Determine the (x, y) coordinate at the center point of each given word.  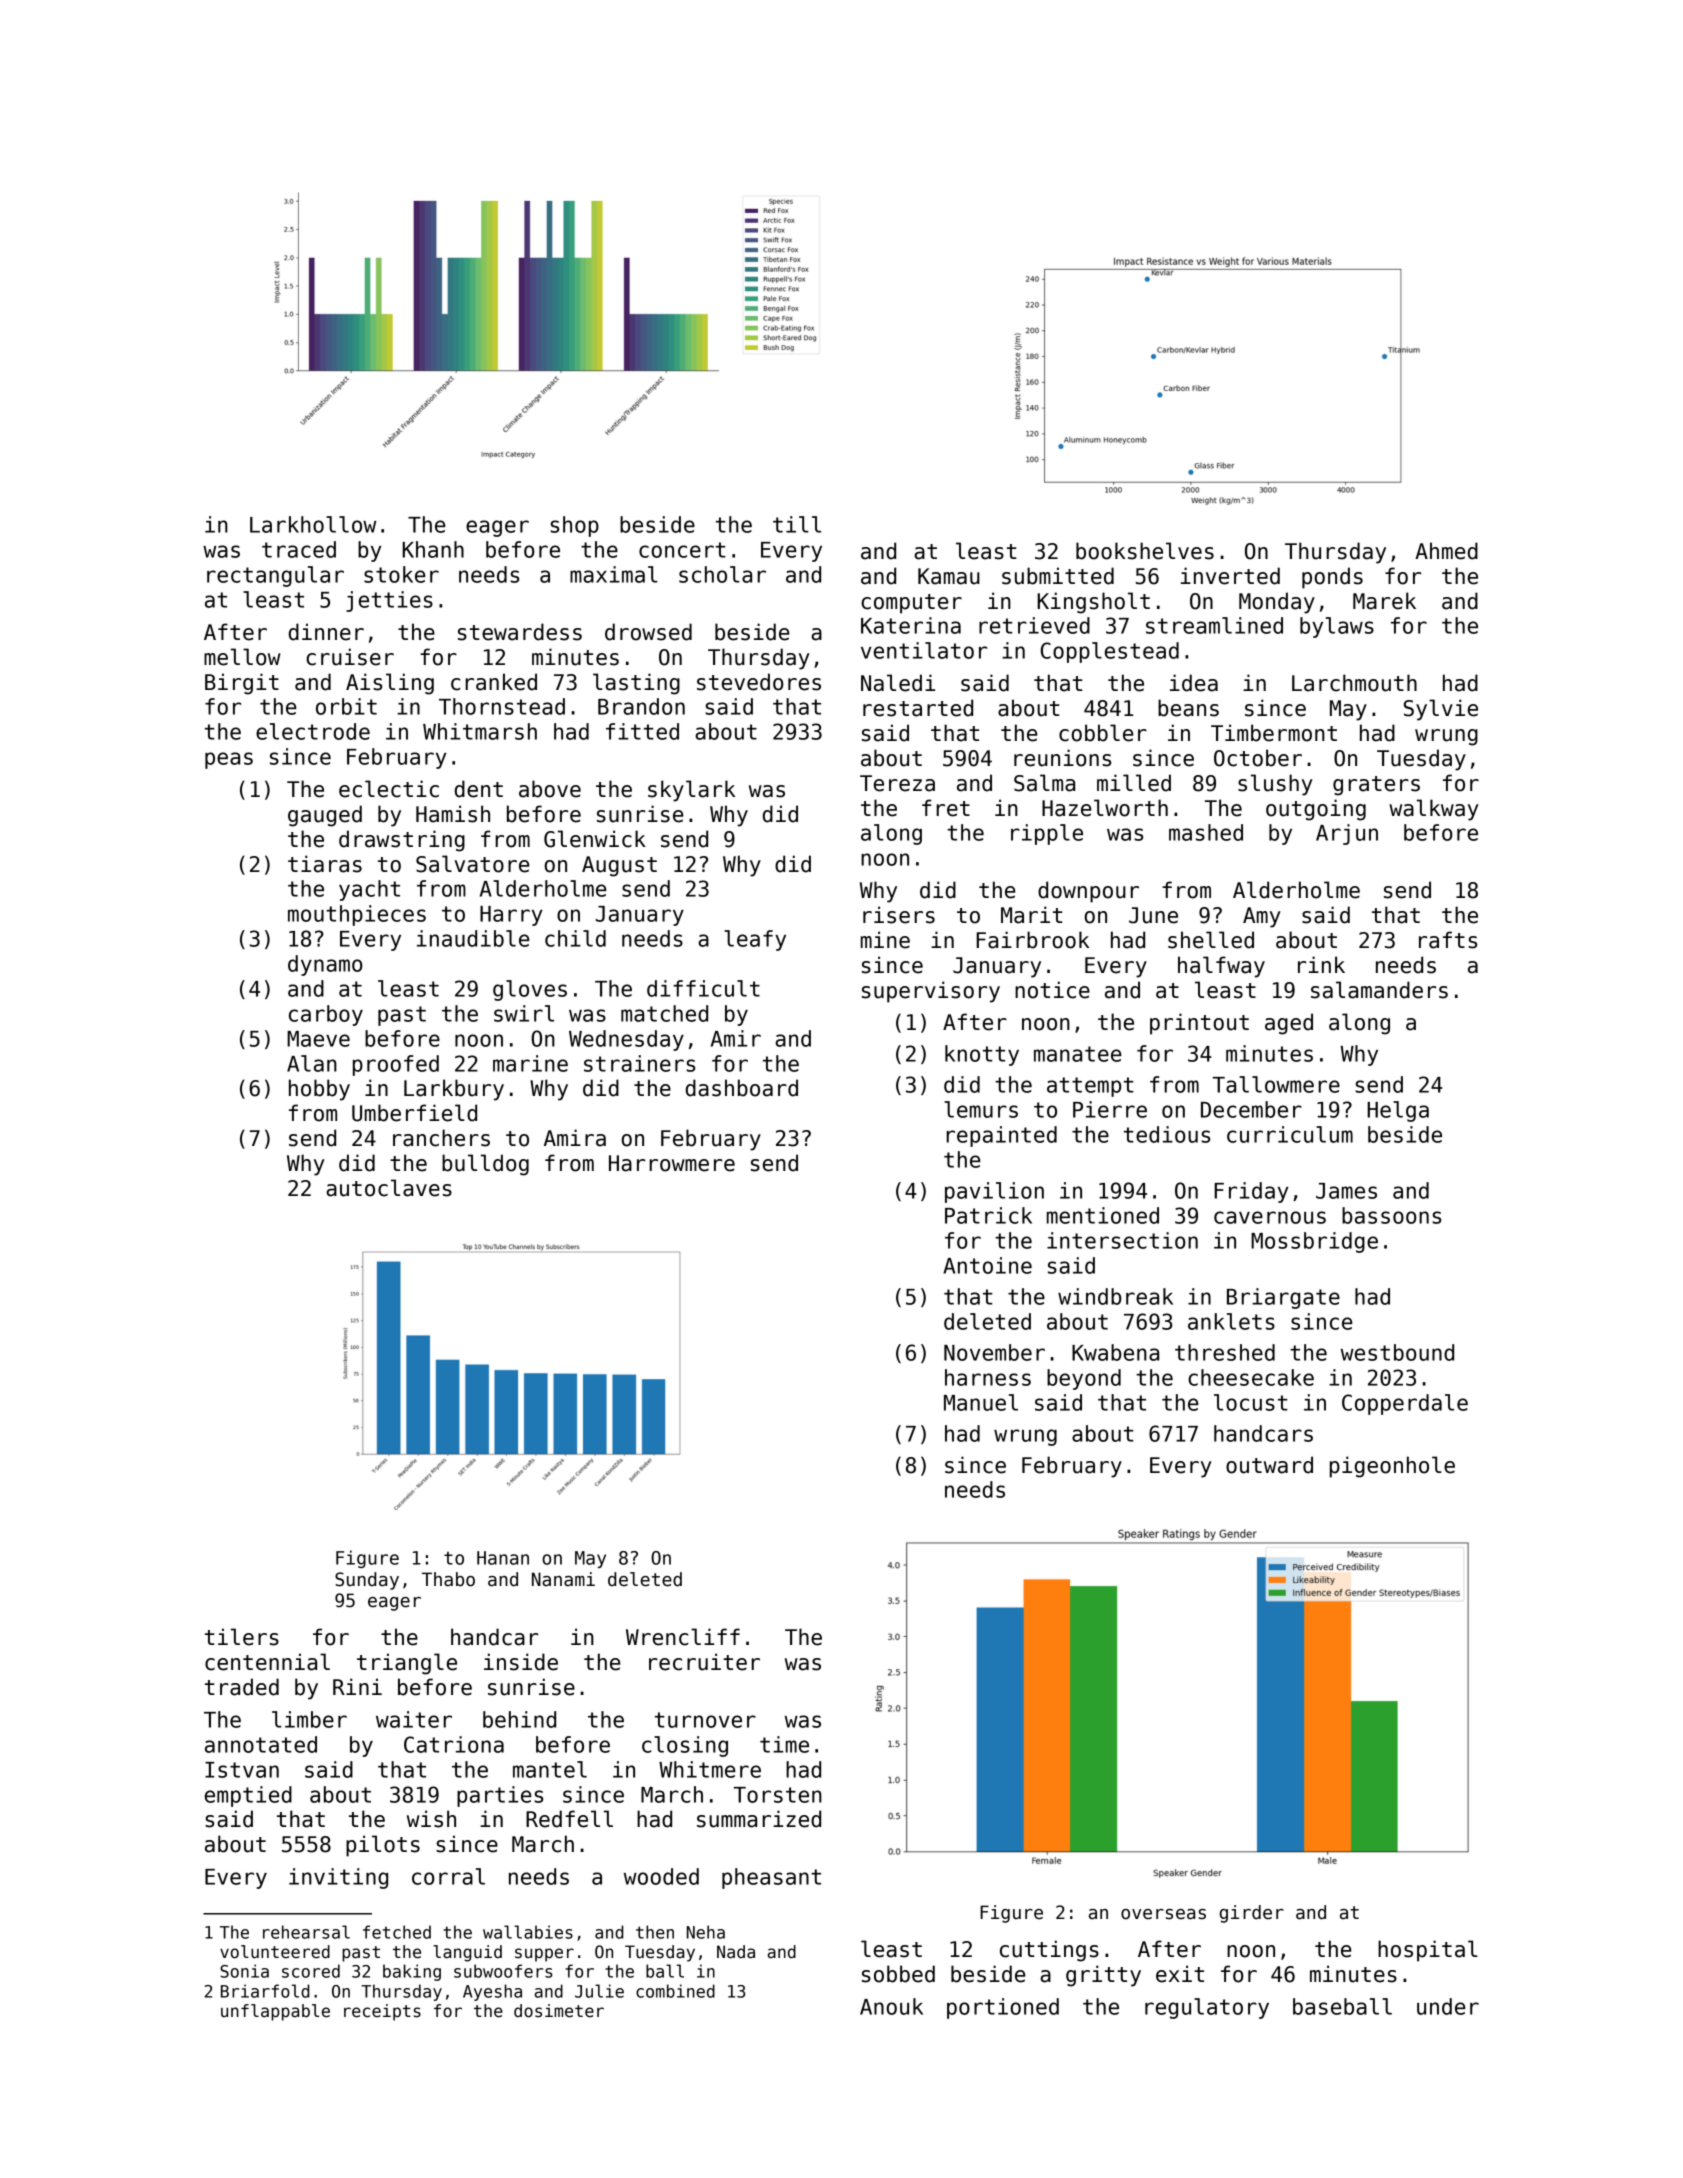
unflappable (275, 2012)
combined (675, 1991)
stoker (401, 574)
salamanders (1379, 990)
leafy (755, 940)
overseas (1163, 1914)
